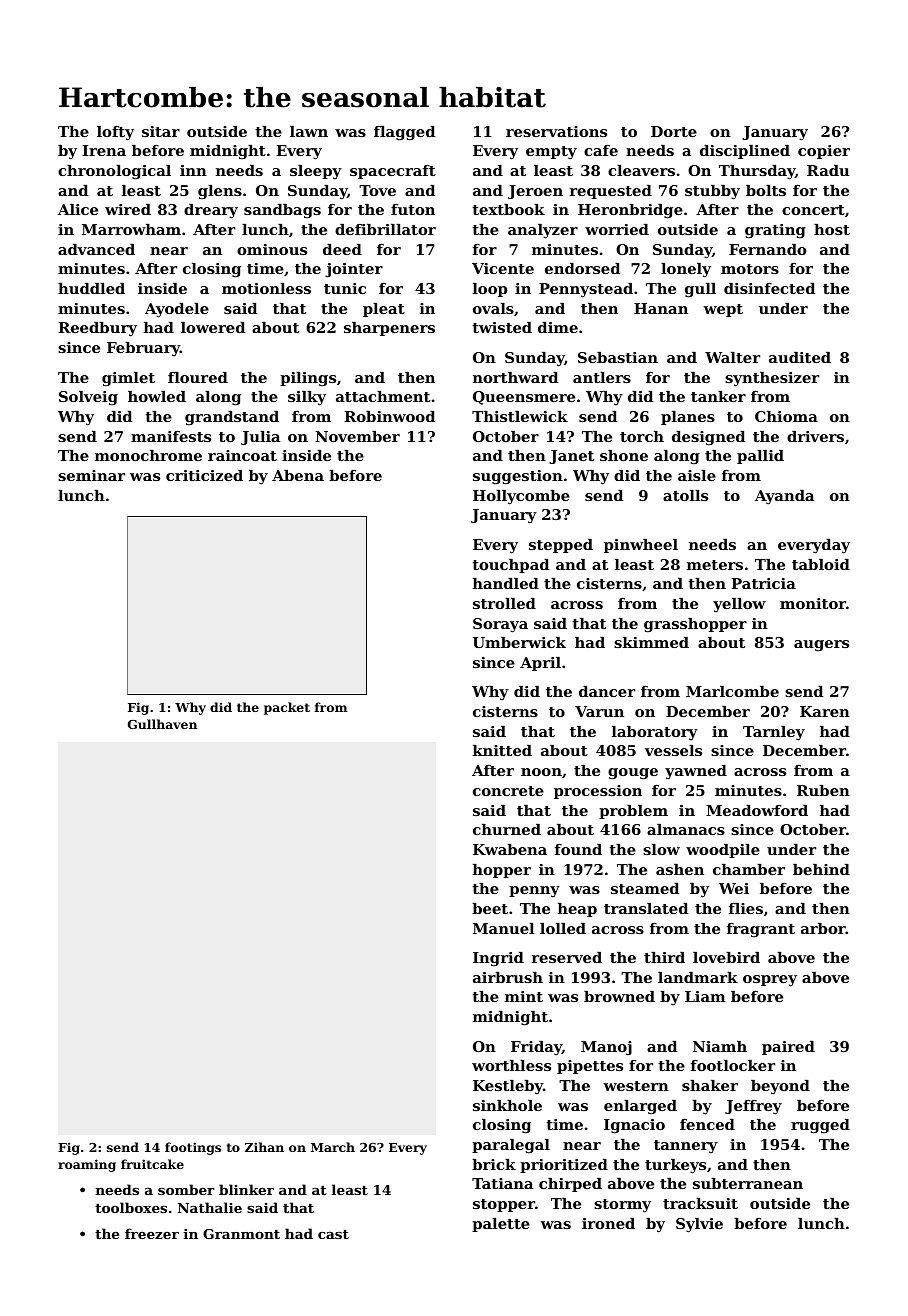 The image size is (908, 1316). What do you see at coordinates (204, 475) in the screenshot?
I see `criticized` at bounding box center [204, 475].
